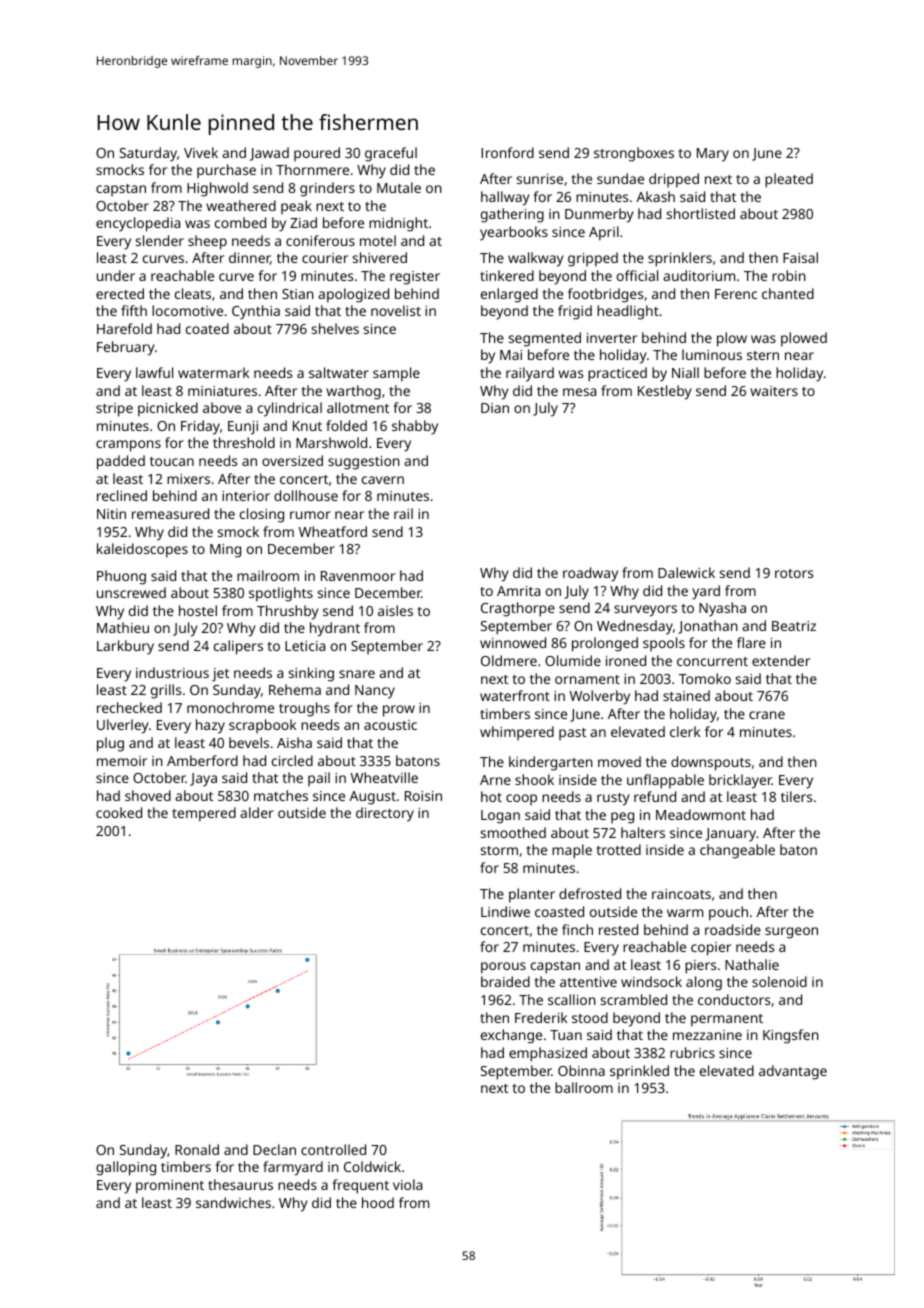  What do you see at coordinates (269, 154) in the page?
I see `Jawad` at bounding box center [269, 154].
